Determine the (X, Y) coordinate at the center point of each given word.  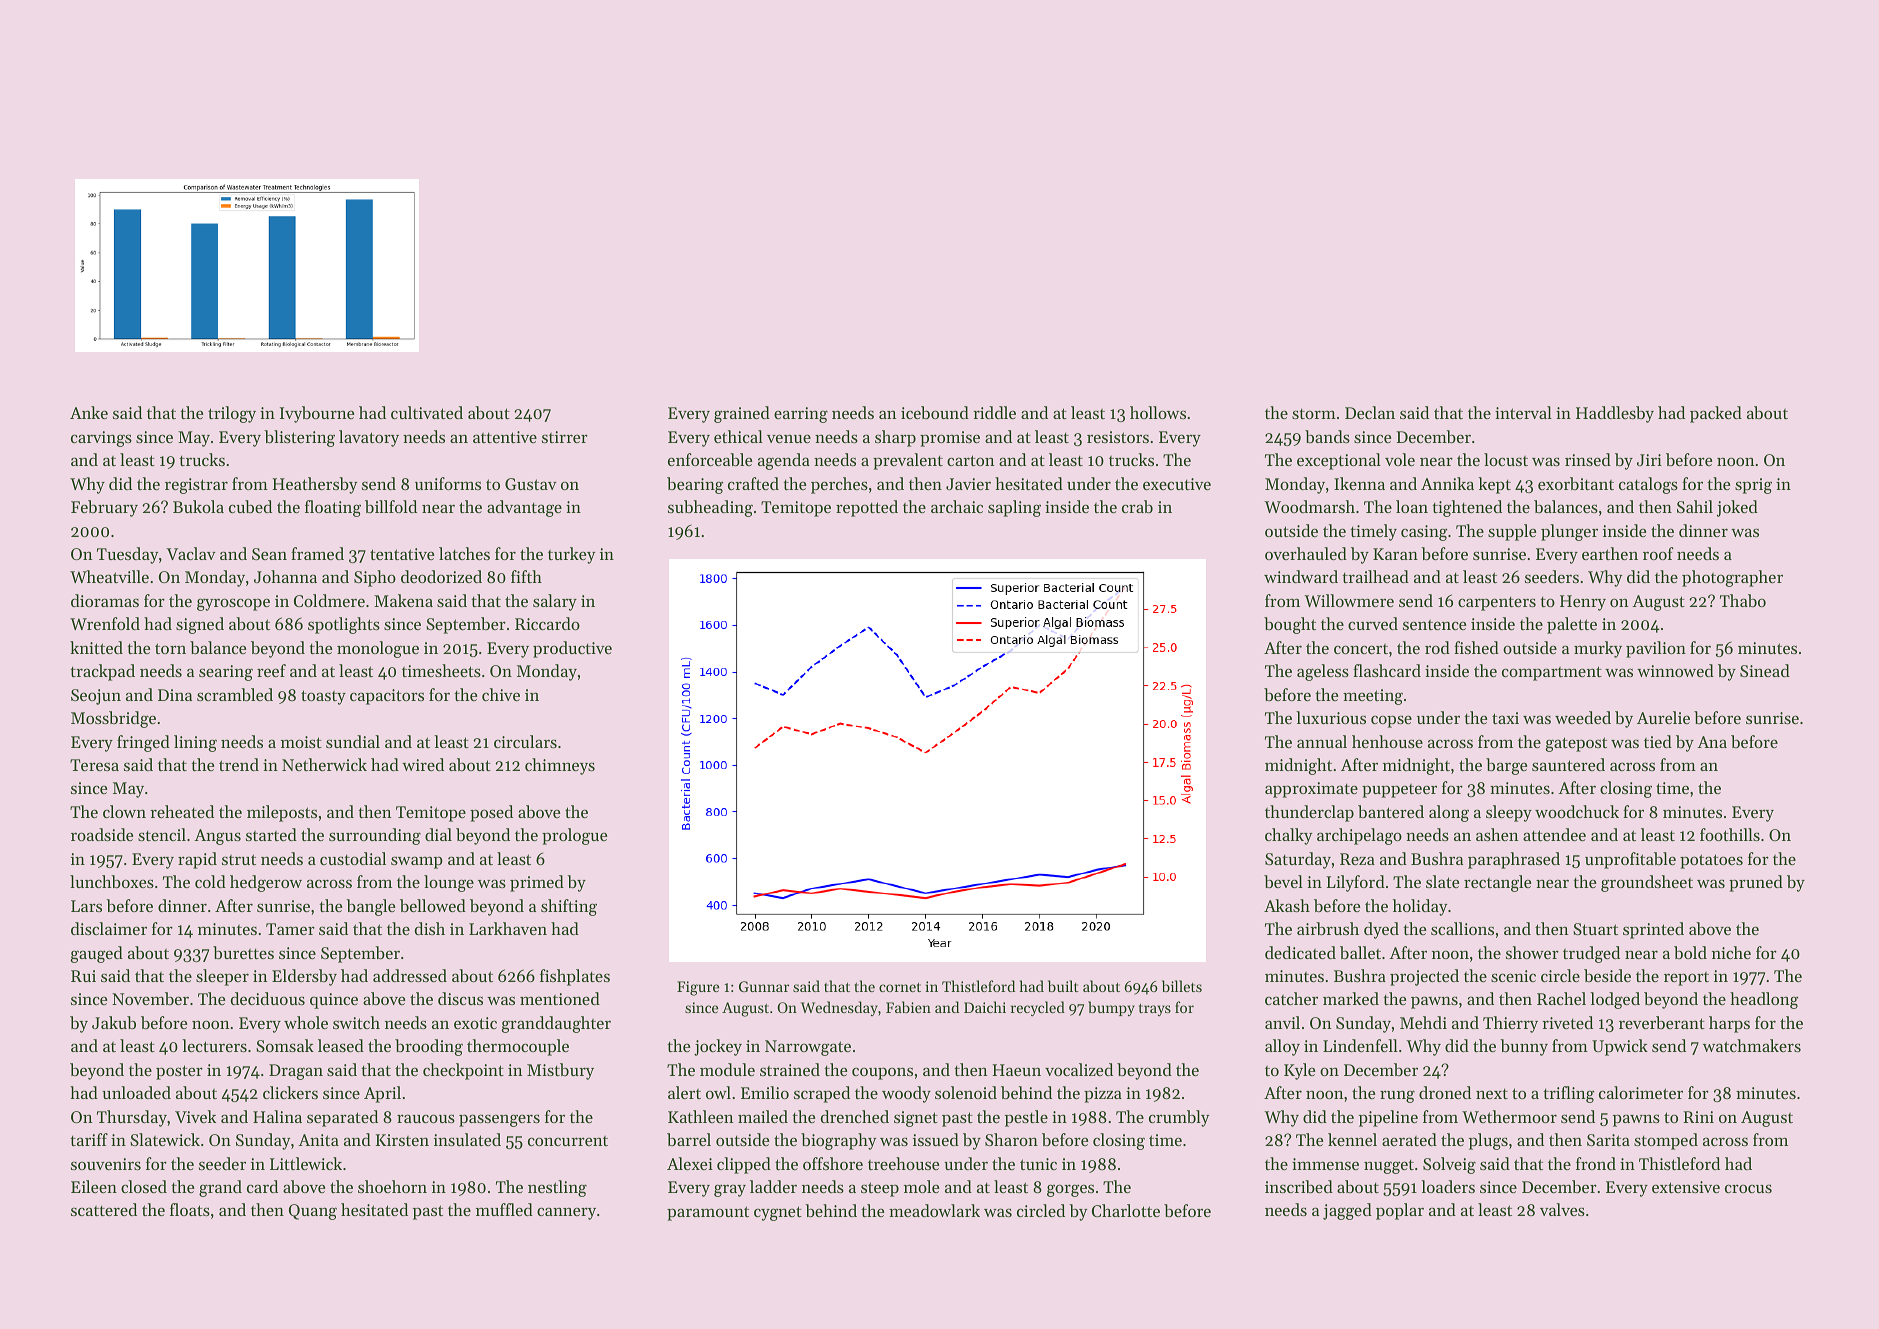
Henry (1583, 603)
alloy (1282, 1047)
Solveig (1449, 1165)
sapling (1014, 508)
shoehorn (392, 1186)
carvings (101, 439)
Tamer (290, 929)
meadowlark (934, 1210)
